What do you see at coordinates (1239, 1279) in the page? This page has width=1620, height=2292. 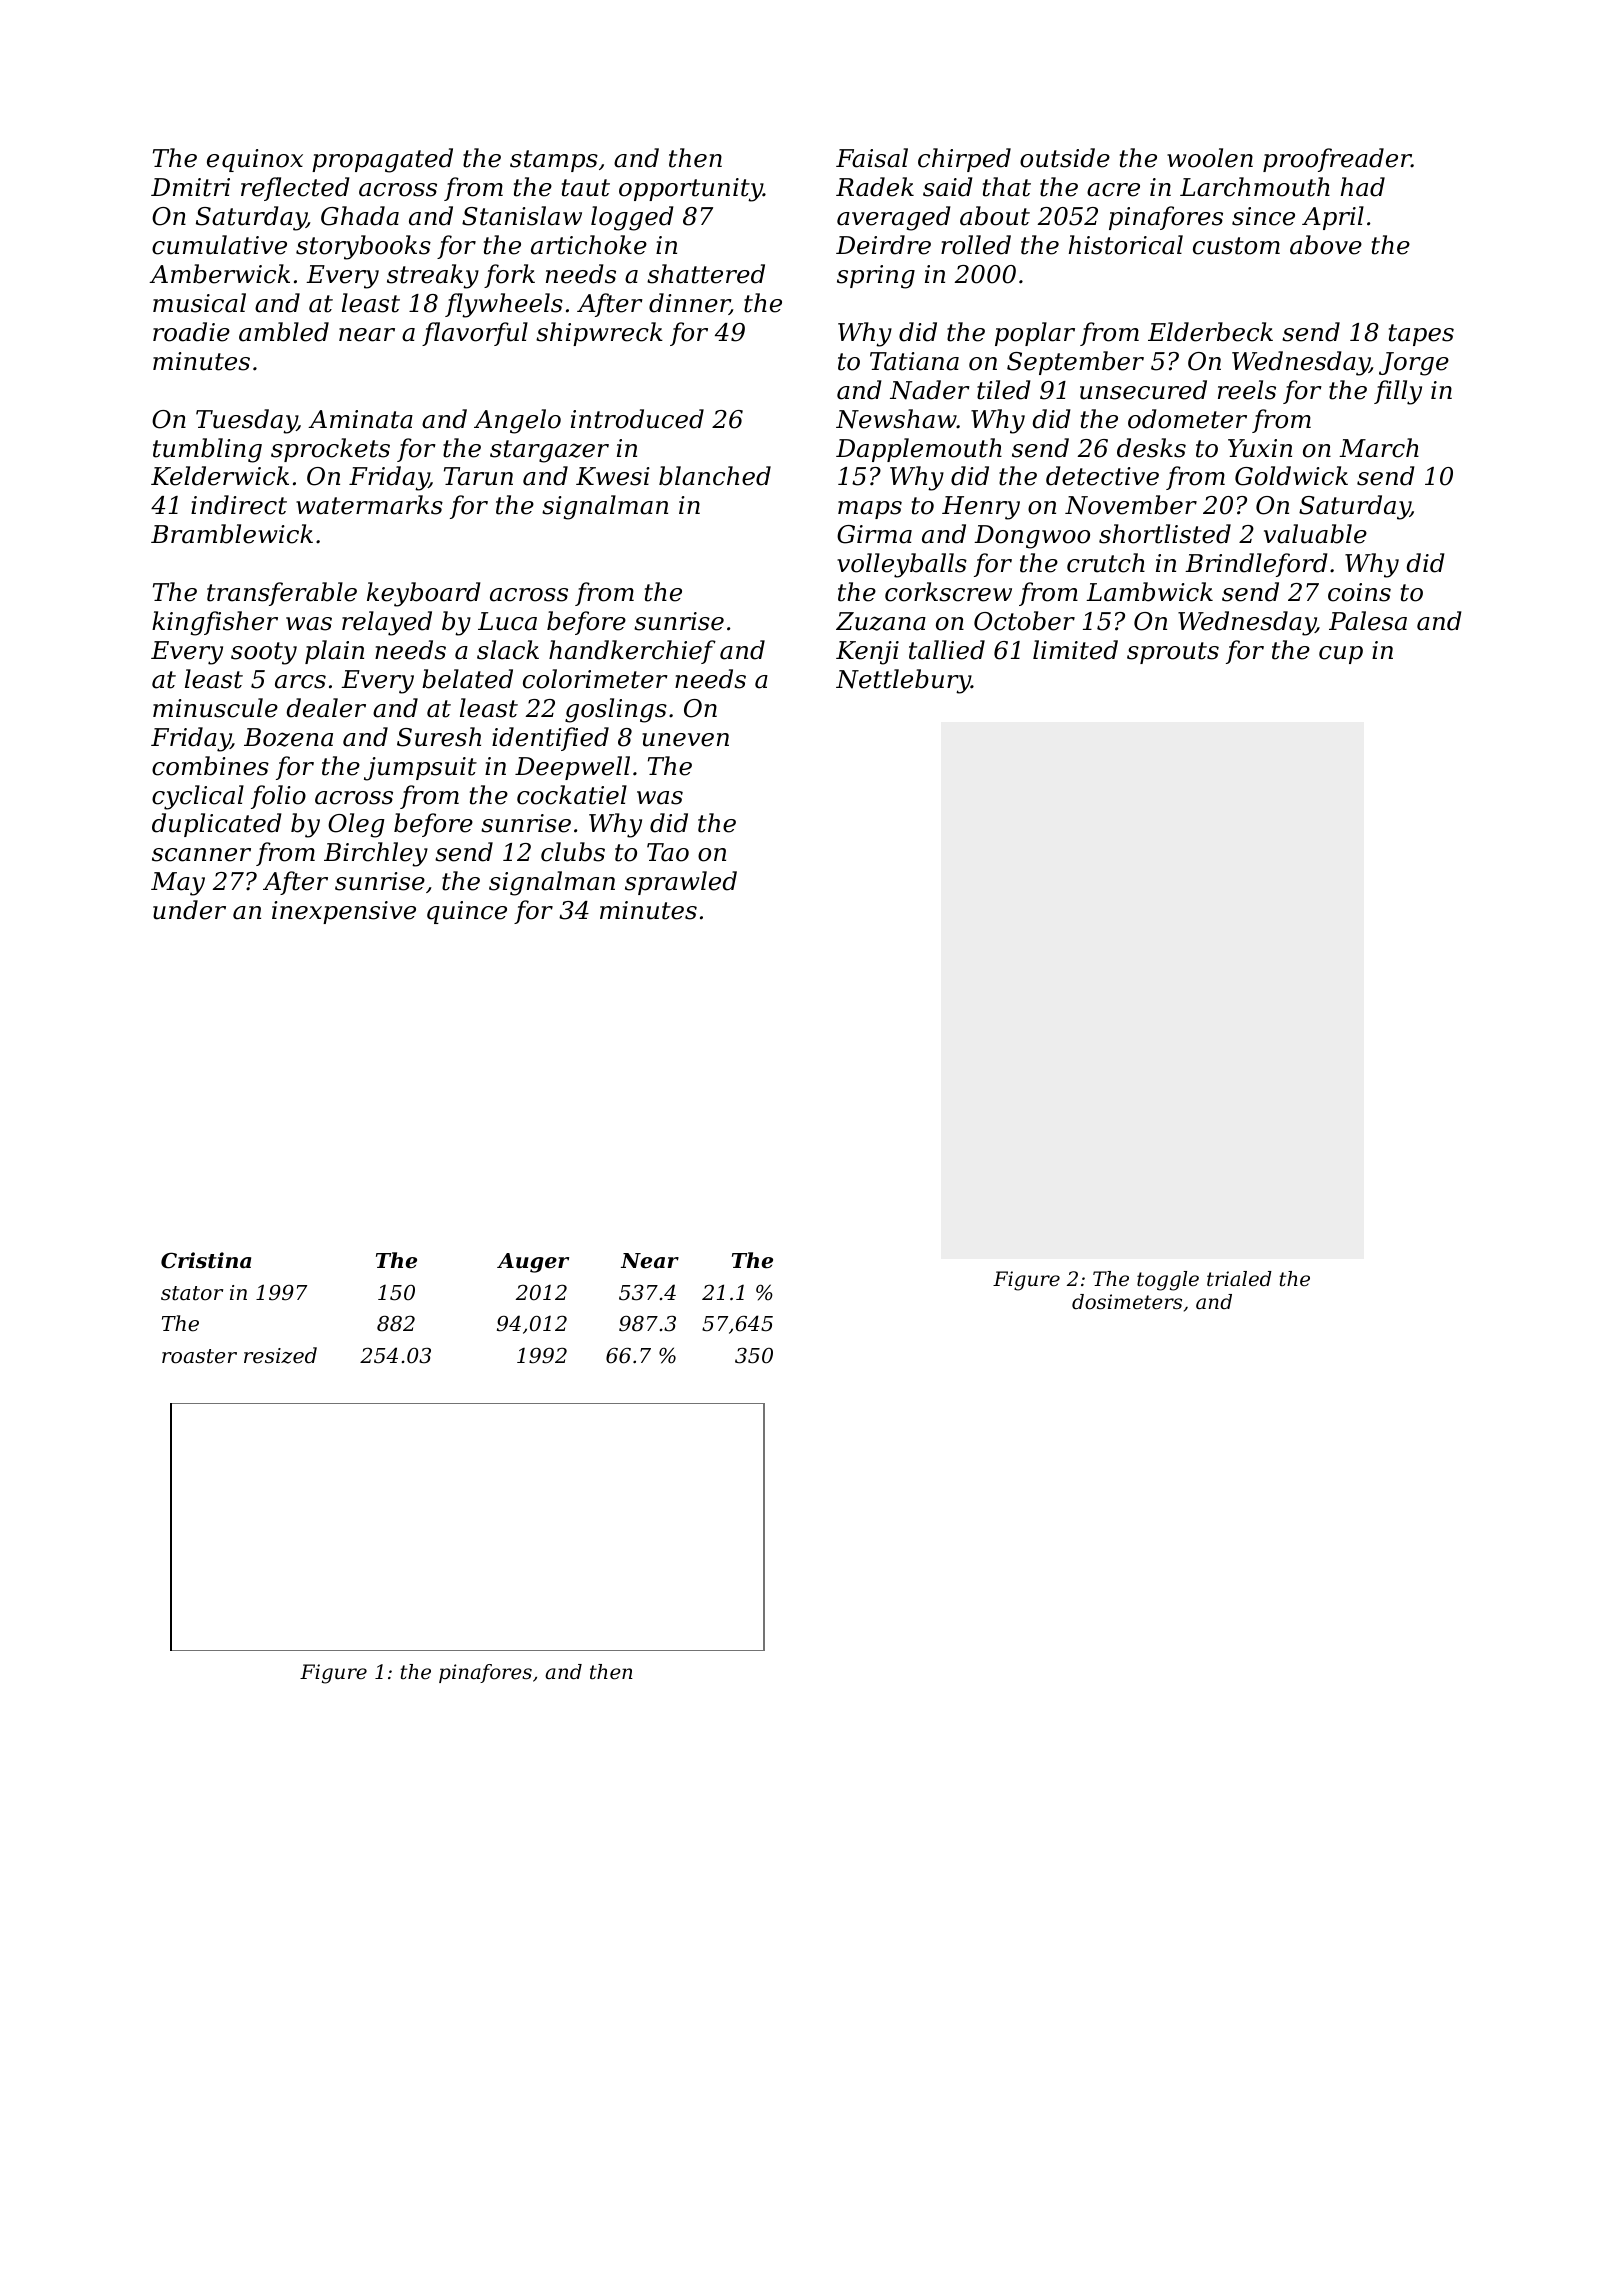 I see `trialed` at bounding box center [1239, 1279].
